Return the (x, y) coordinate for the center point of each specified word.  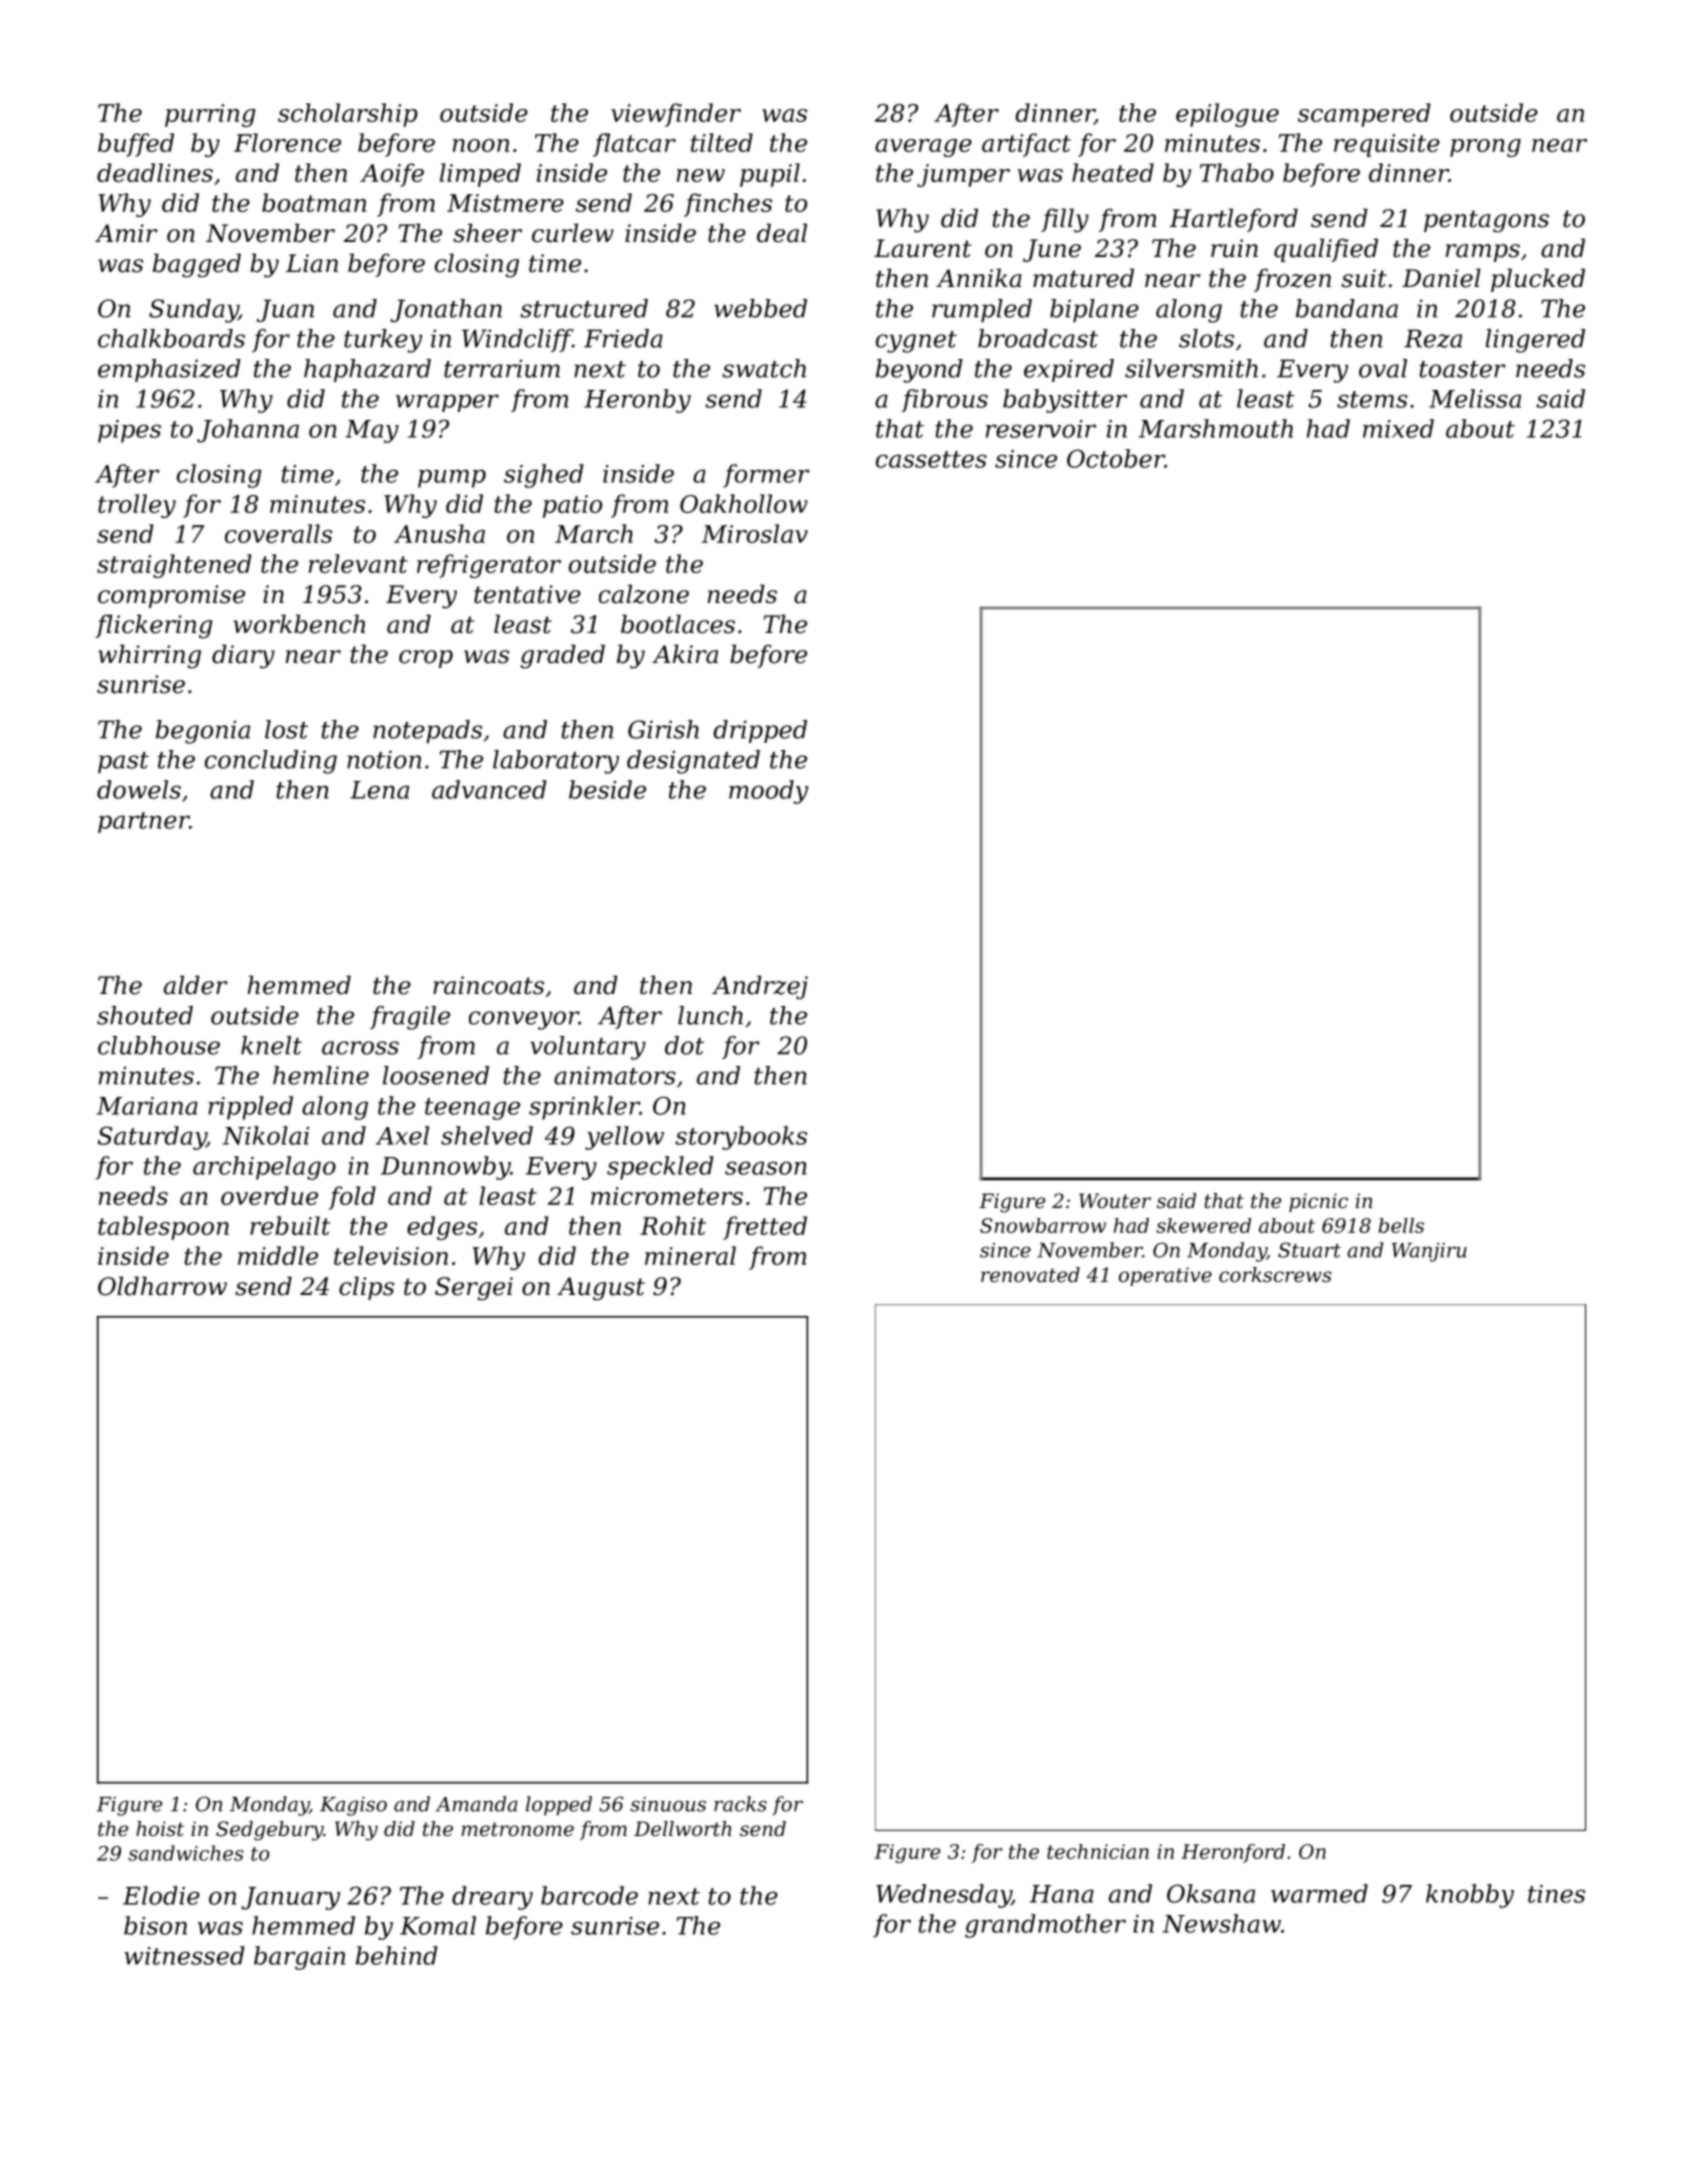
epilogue (1227, 115)
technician (1098, 1851)
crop (426, 659)
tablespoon (163, 1228)
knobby (1470, 1896)
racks (740, 1804)
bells (1401, 1225)
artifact (1026, 145)
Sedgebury (269, 1831)
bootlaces (678, 624)
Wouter (1115, 1201)
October (1116, 458)
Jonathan (446, 310)
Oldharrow (162, 1286)
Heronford (1233, 1853)
